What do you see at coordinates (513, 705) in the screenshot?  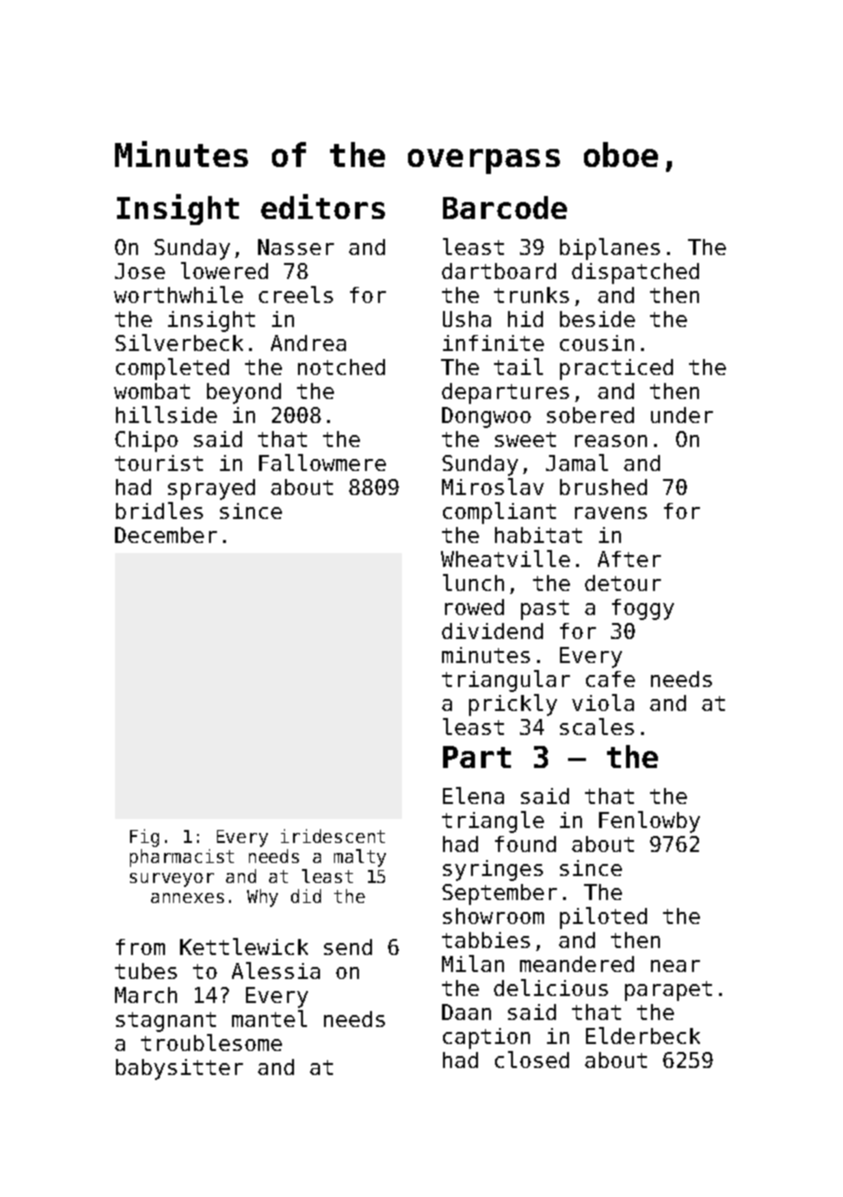 I see `prickly` at bounding box center [513, 705].
